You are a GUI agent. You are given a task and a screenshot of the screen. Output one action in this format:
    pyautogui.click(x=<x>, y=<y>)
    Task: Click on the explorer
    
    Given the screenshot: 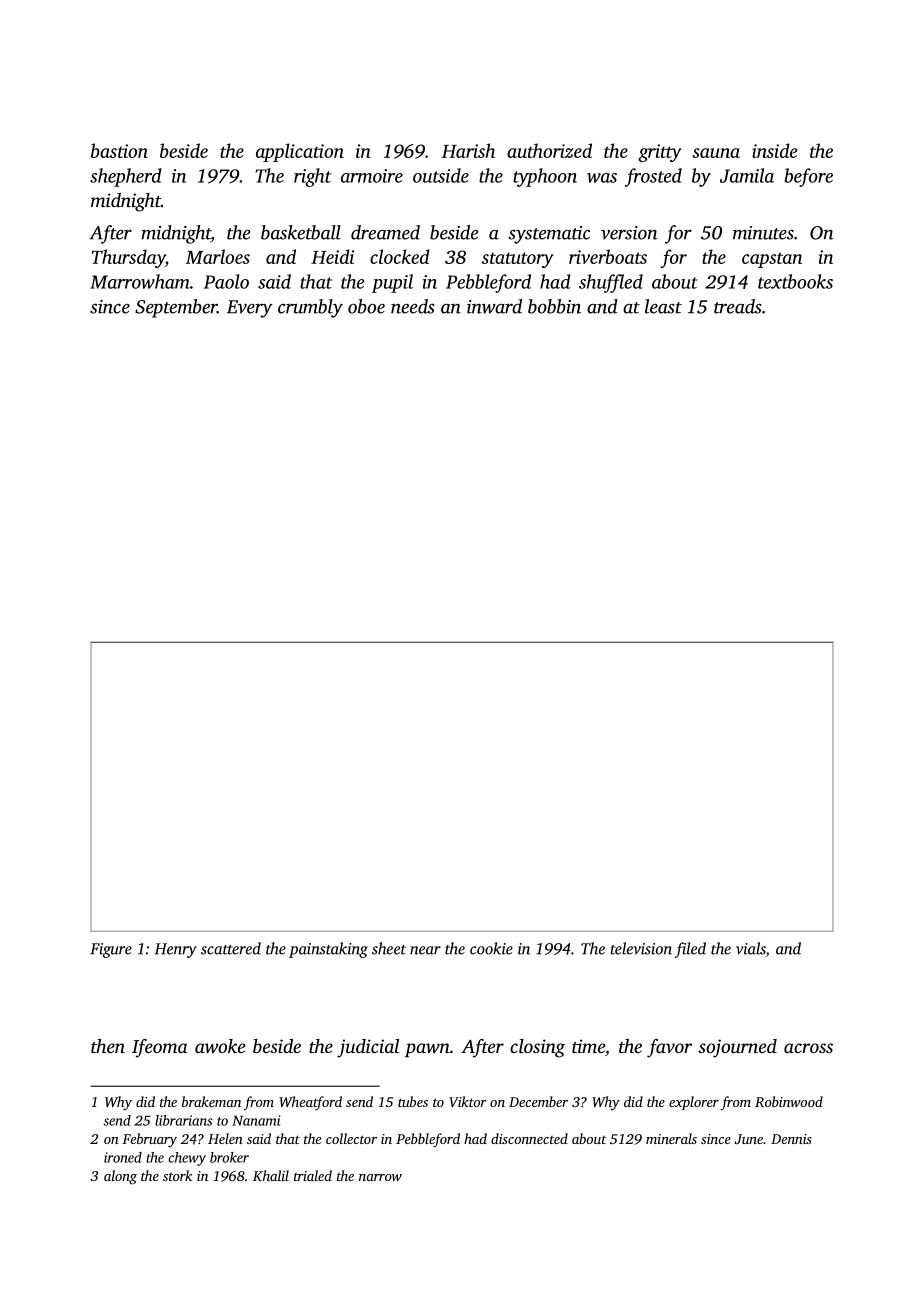 What is the action you would take?
    pyautogui.click(x=694, y=1103)
